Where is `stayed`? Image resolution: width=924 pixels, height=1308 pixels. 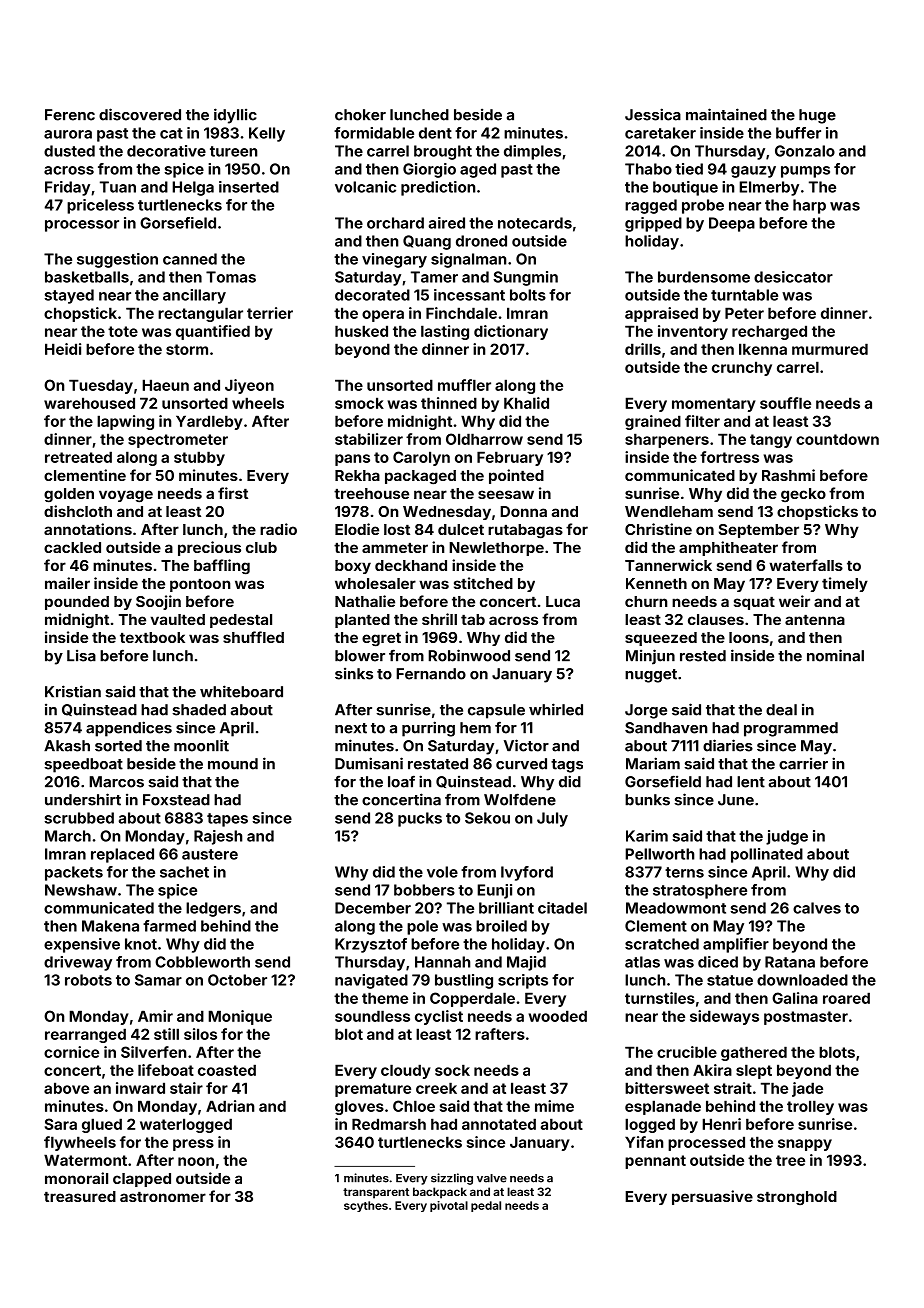 stayed is located at coordinates (69, 296).
